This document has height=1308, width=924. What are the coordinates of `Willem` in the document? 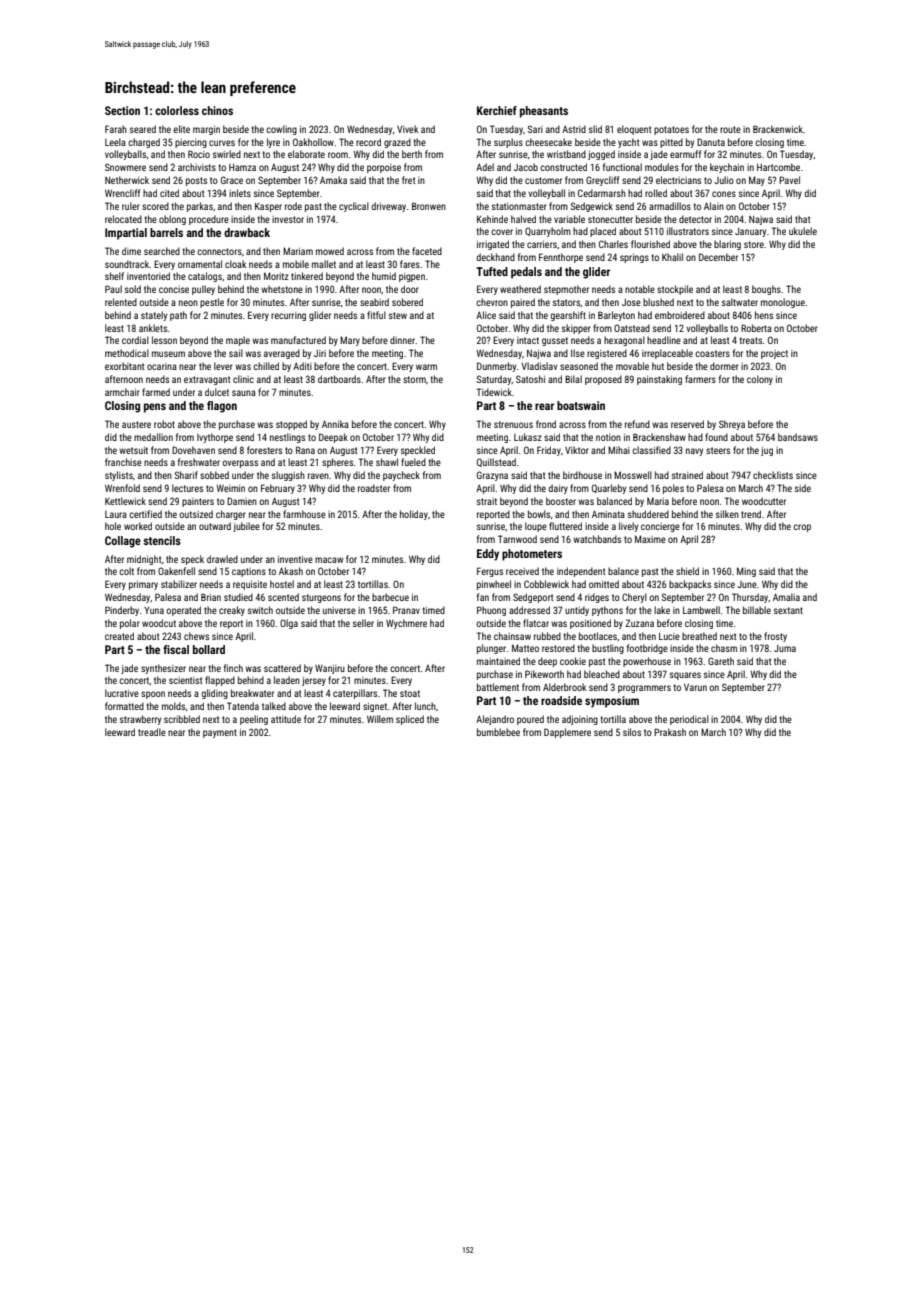 It's located at (380, 719).
